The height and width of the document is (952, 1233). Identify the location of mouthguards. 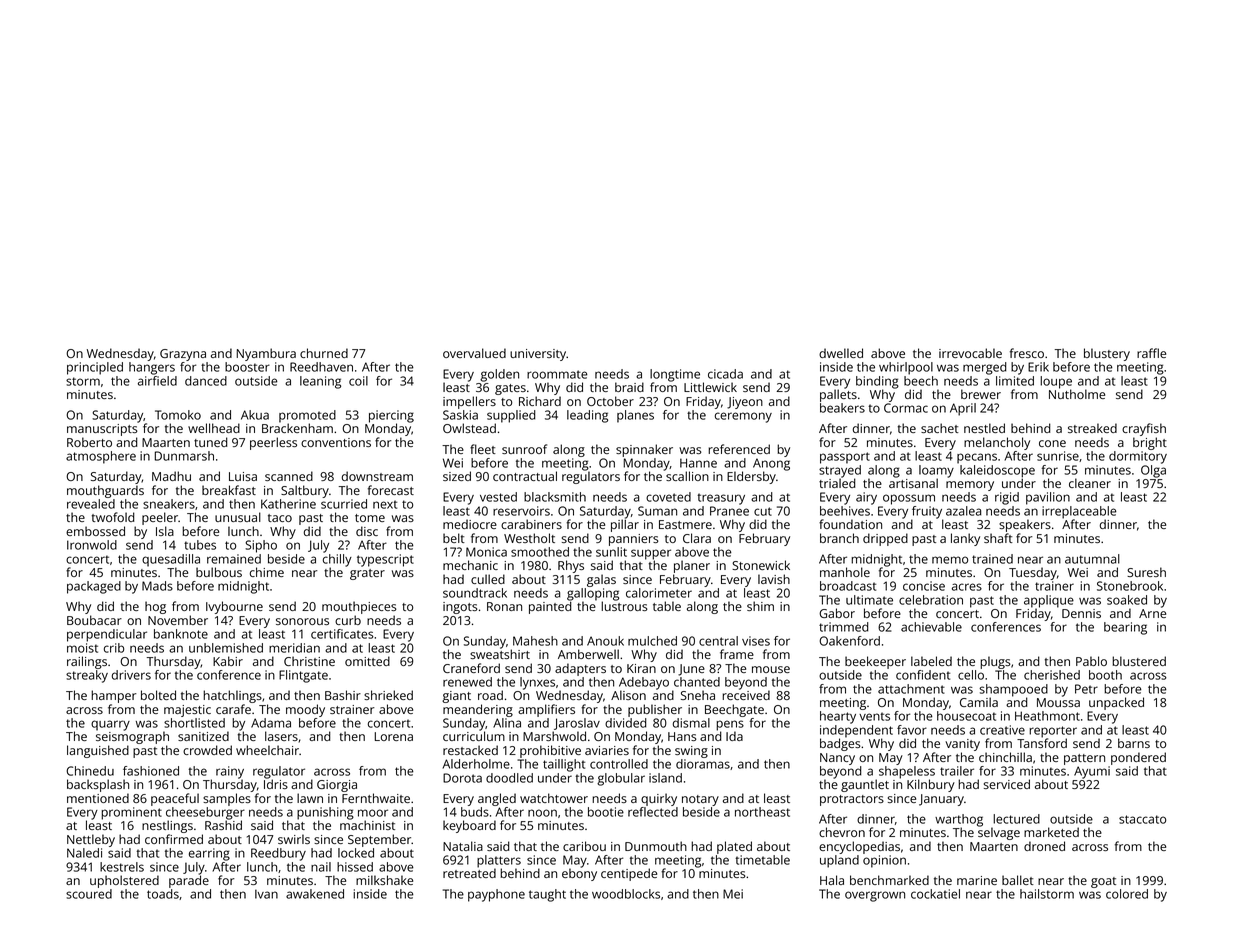
(105, 491).
